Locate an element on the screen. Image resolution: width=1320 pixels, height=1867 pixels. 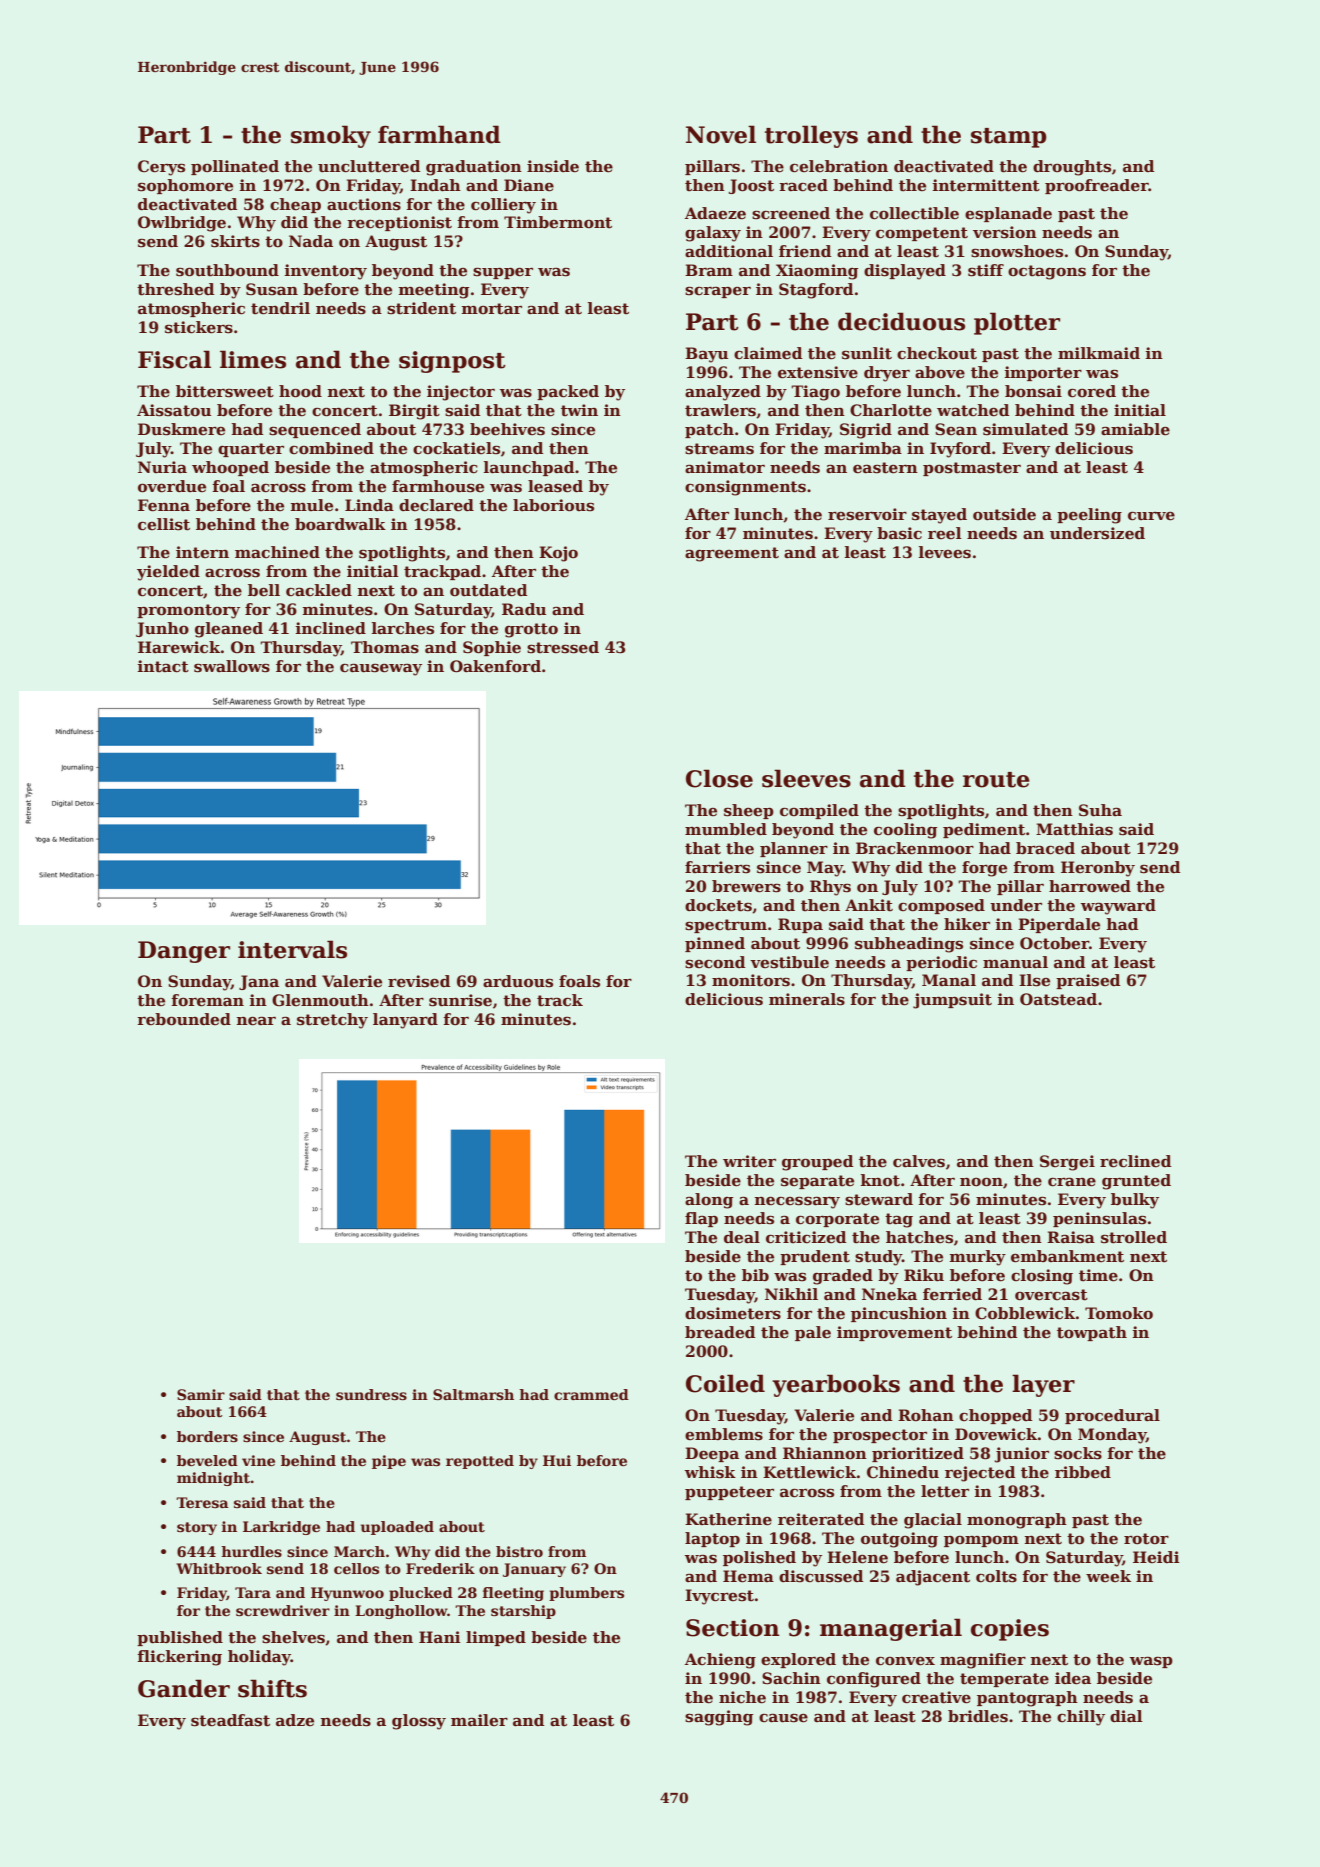
intervals is located at coordinates (292, 949).
